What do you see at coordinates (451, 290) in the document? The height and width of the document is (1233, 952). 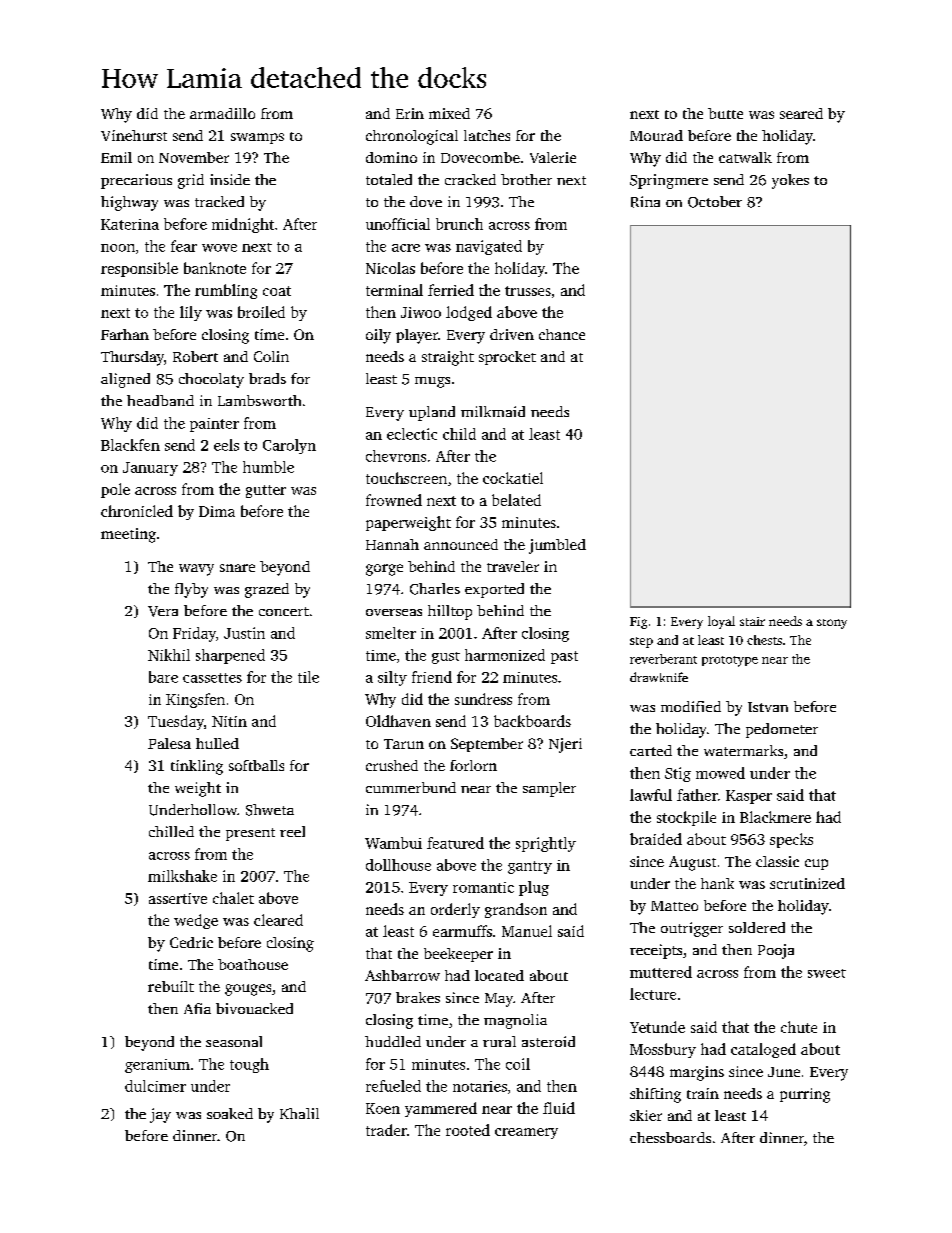 I see `ferried` at bounding box center [451, 290].
